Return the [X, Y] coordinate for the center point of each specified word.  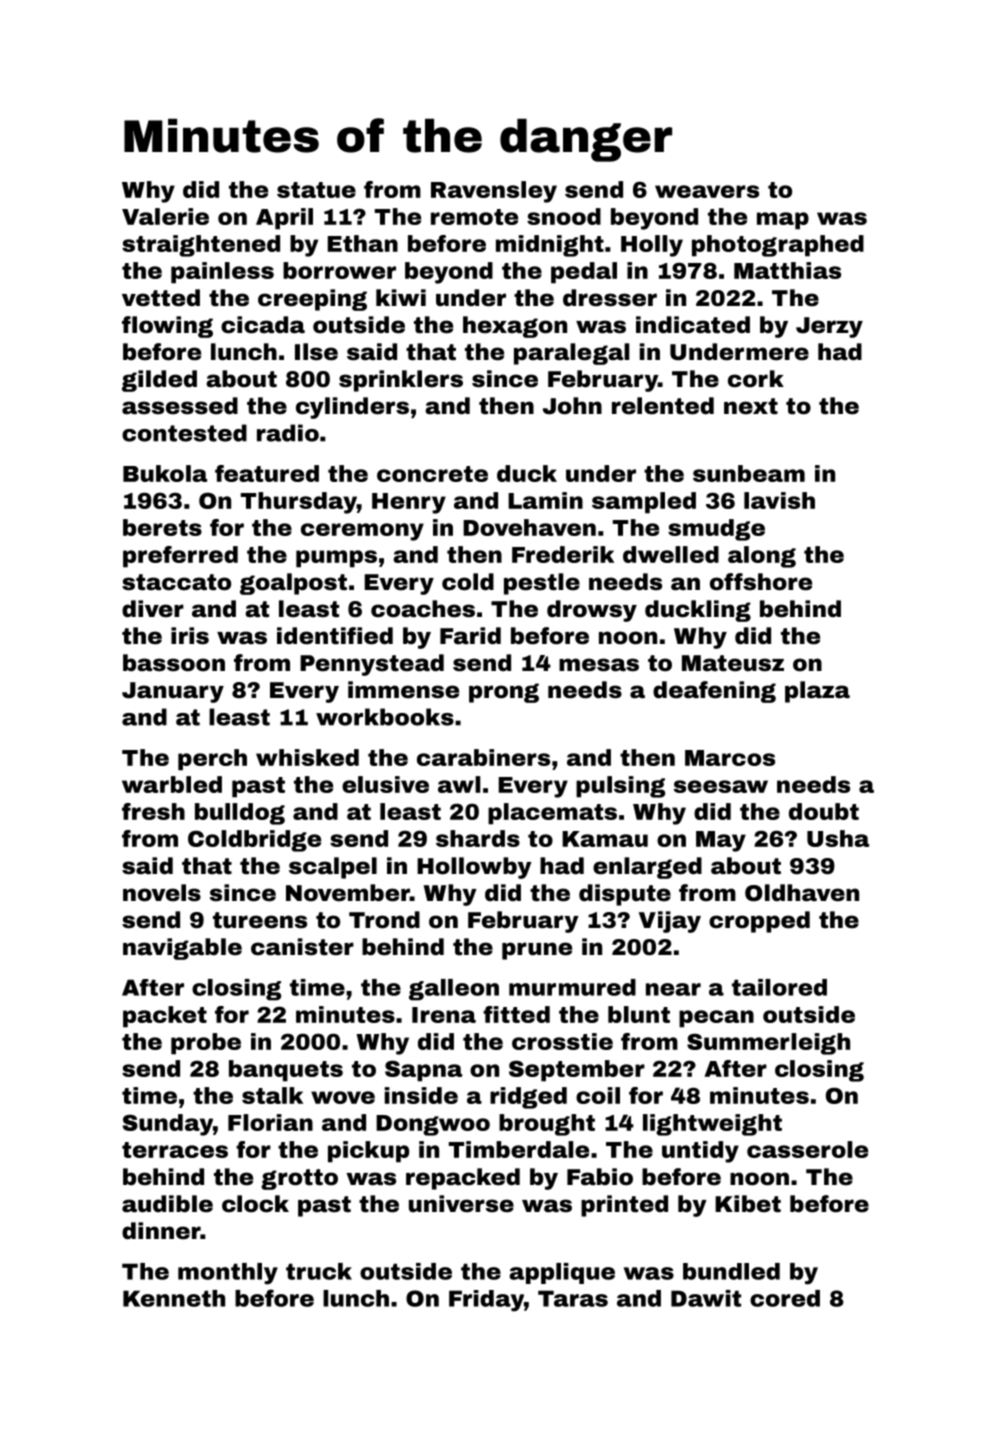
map [783, 221]
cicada [263, 325]
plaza [817, 692]
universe [461, 1204]
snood [564, 216]
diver [153, 609]
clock [255, 1204]
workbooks [385, 717]
